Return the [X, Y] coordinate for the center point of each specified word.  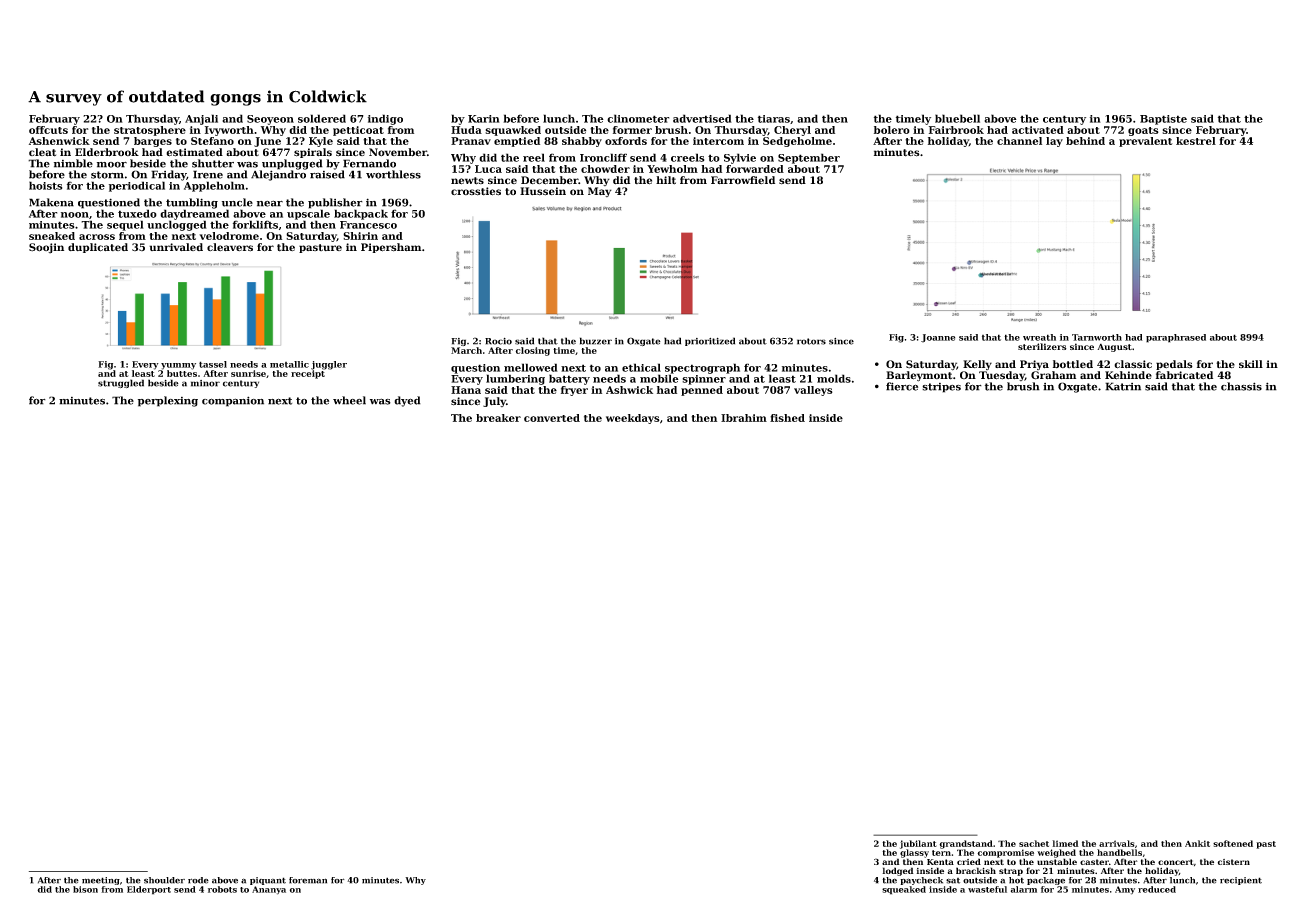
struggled [121, 383]
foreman [308, 880]
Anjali [201, 119]
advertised [702, 118]
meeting [101, 881]
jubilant [918, 844]
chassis [1241, 386]
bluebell [957, 118]
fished [787, 418]
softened [1233, 843]
